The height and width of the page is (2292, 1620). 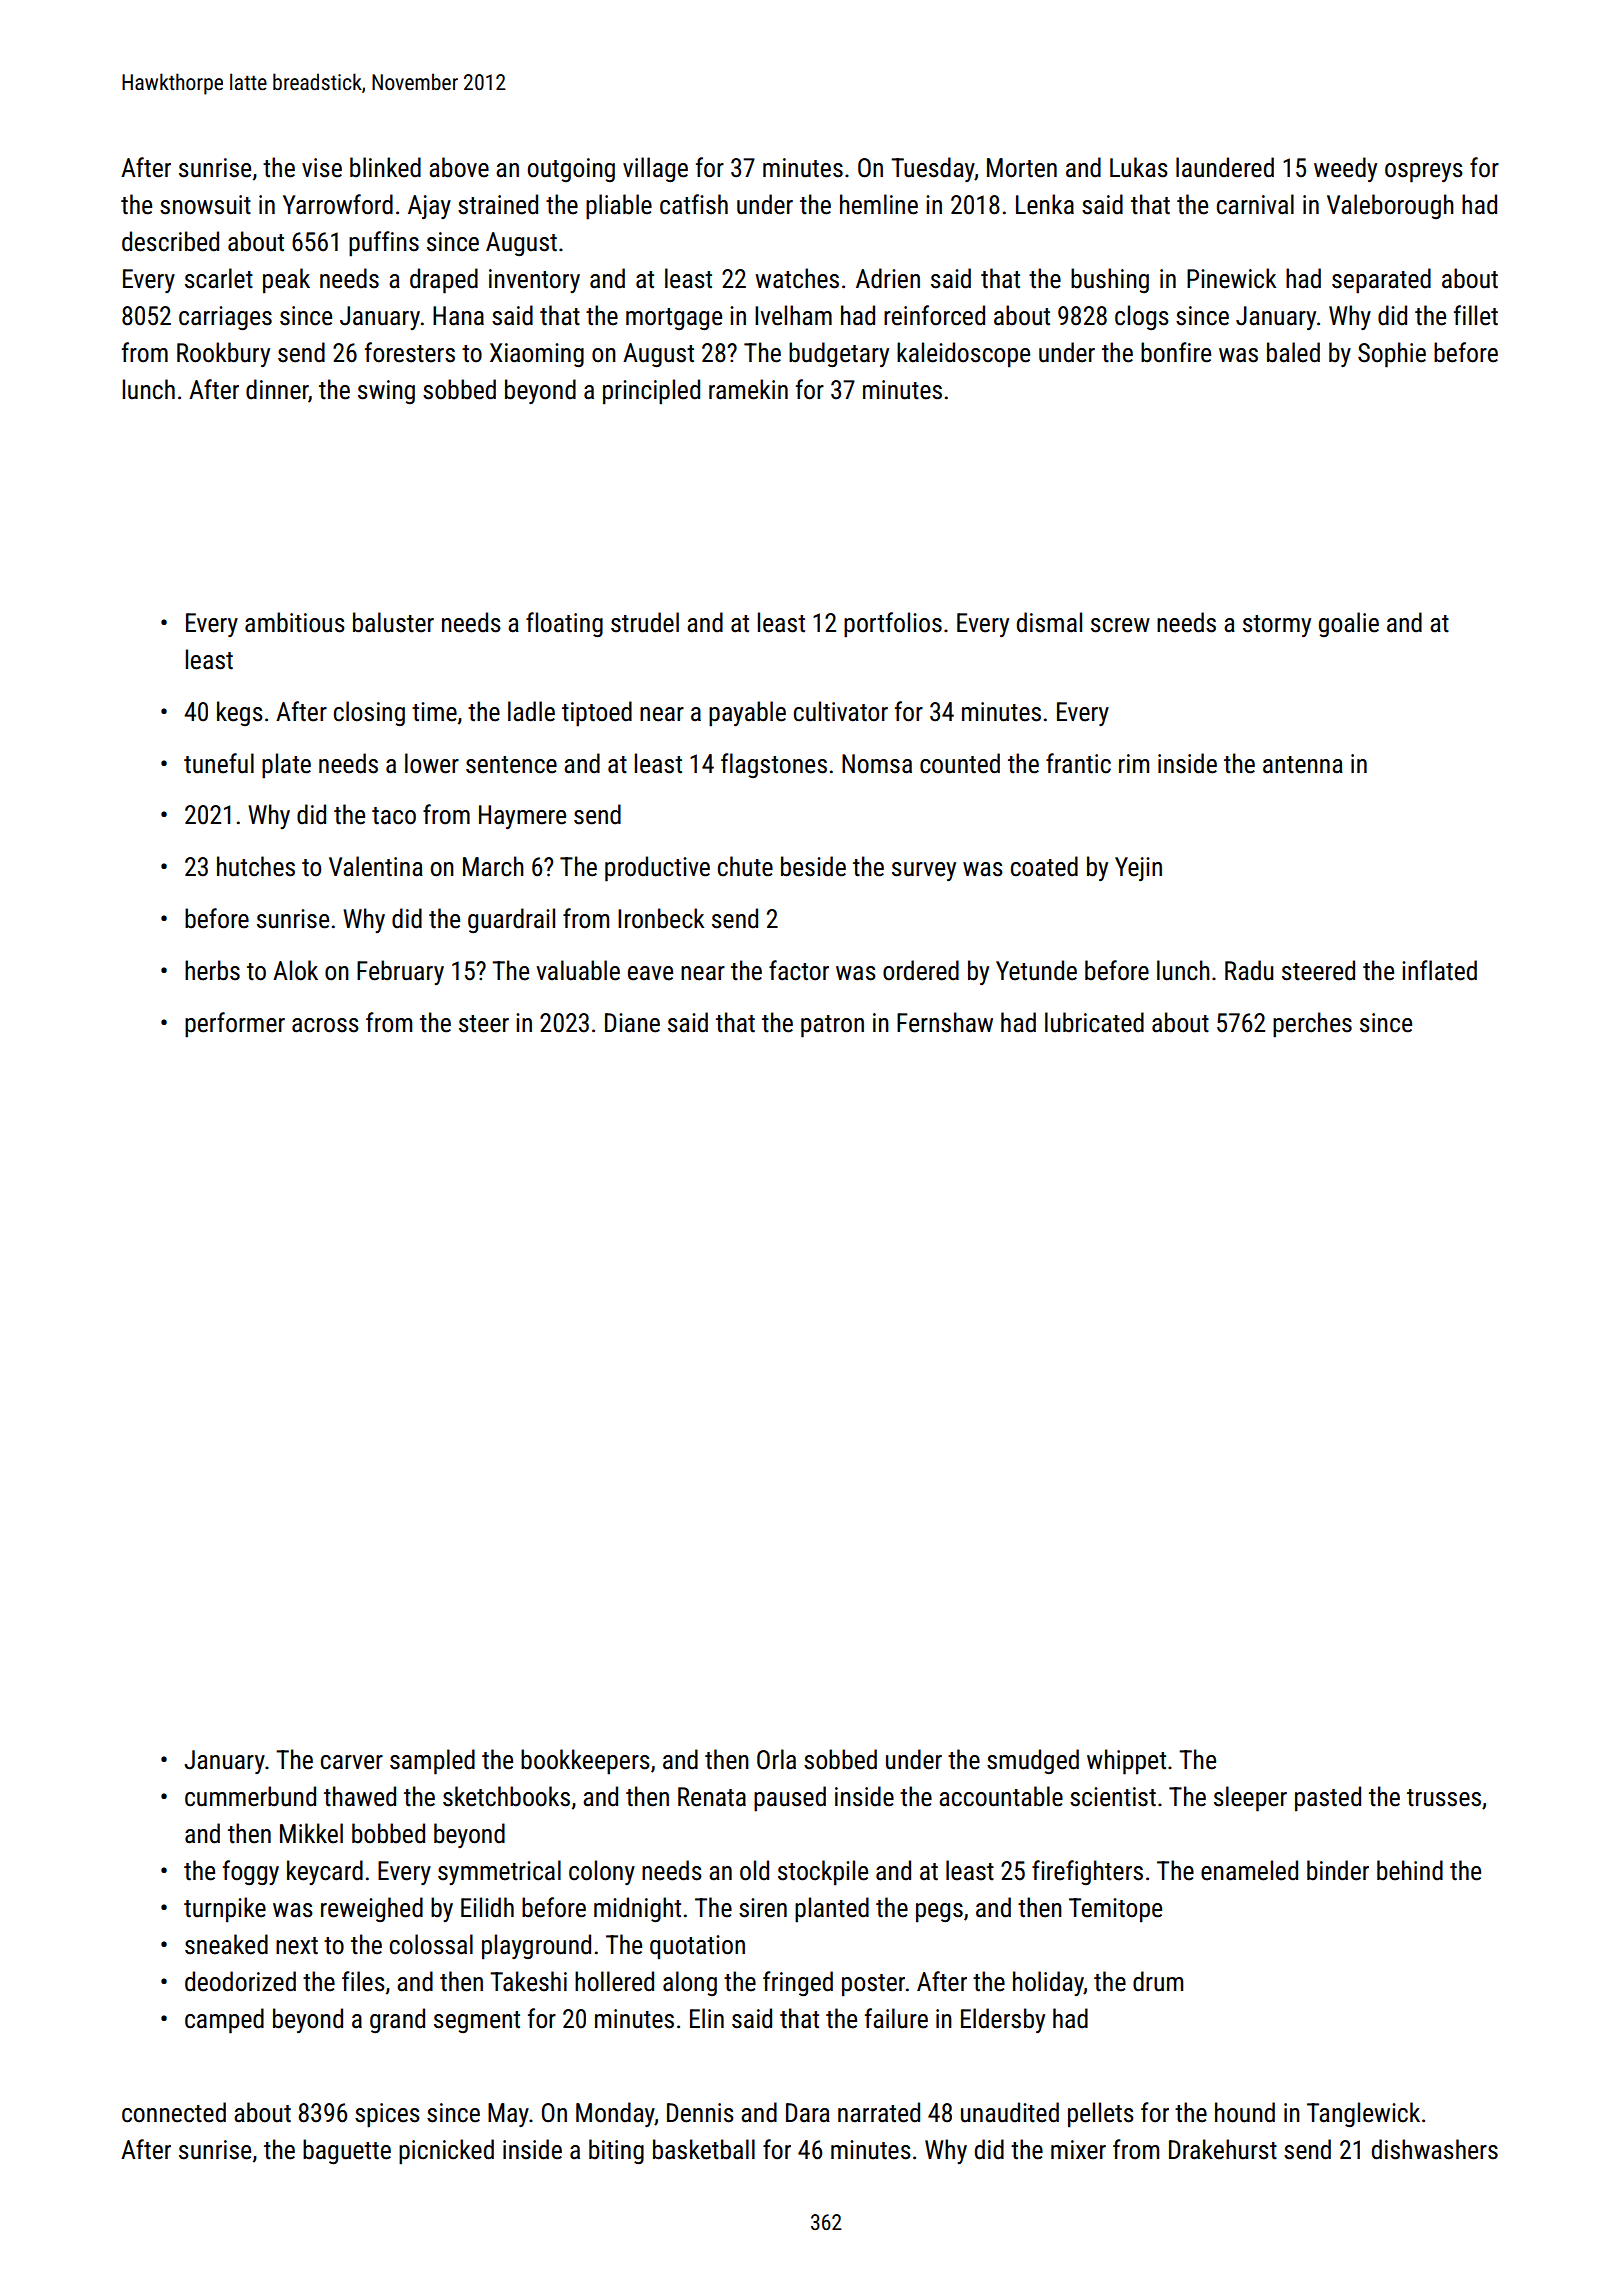 What do you see at coordinates (597, 714) in the page?
I see `tiptoed` at bounding box center [597, 714].
